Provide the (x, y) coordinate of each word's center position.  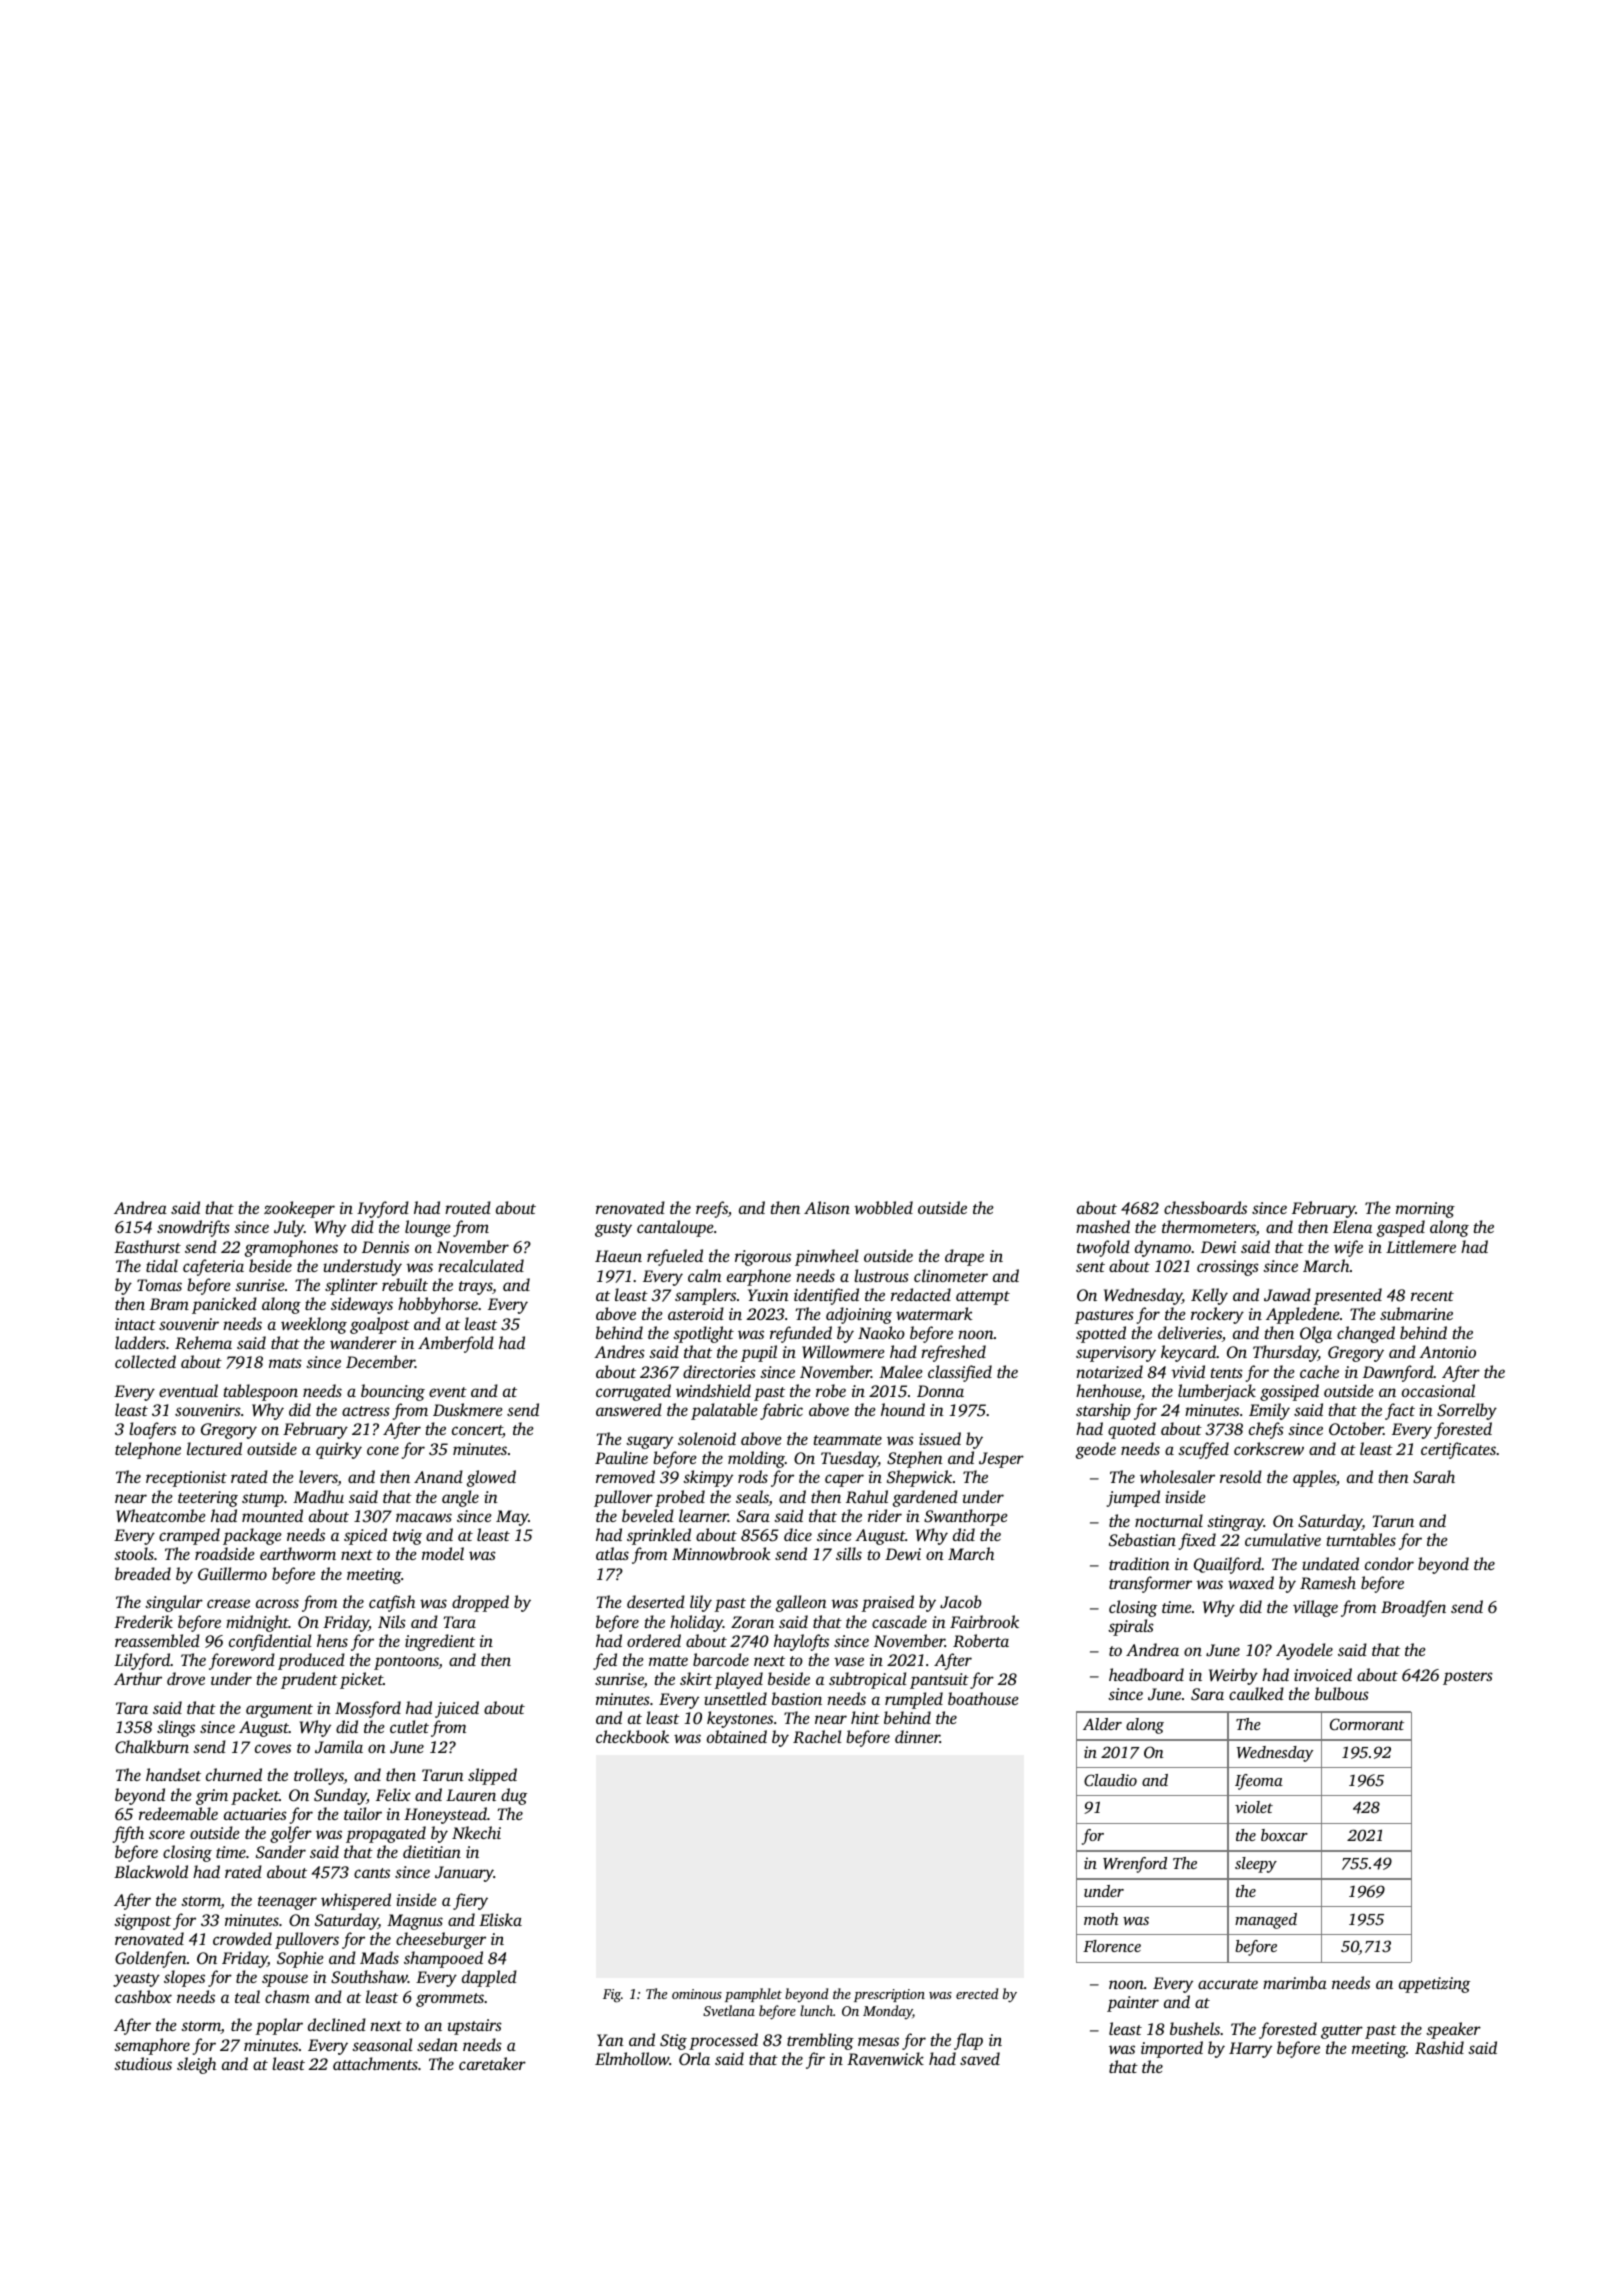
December (380, 1361)
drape (964, 1257)
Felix (393, 1794)
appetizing (1434, 1985)
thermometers (1209, 1228)
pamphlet (753, 1995)
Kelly (1209, 1296)
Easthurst (147, 1246)
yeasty (136, 1980)
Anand (438, 1476)
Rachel (817, 1737)
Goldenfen (151, 1959)
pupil (759, 1353)
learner (703, 1515)
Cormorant (1367, 1724)
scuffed (1203, 1450)
